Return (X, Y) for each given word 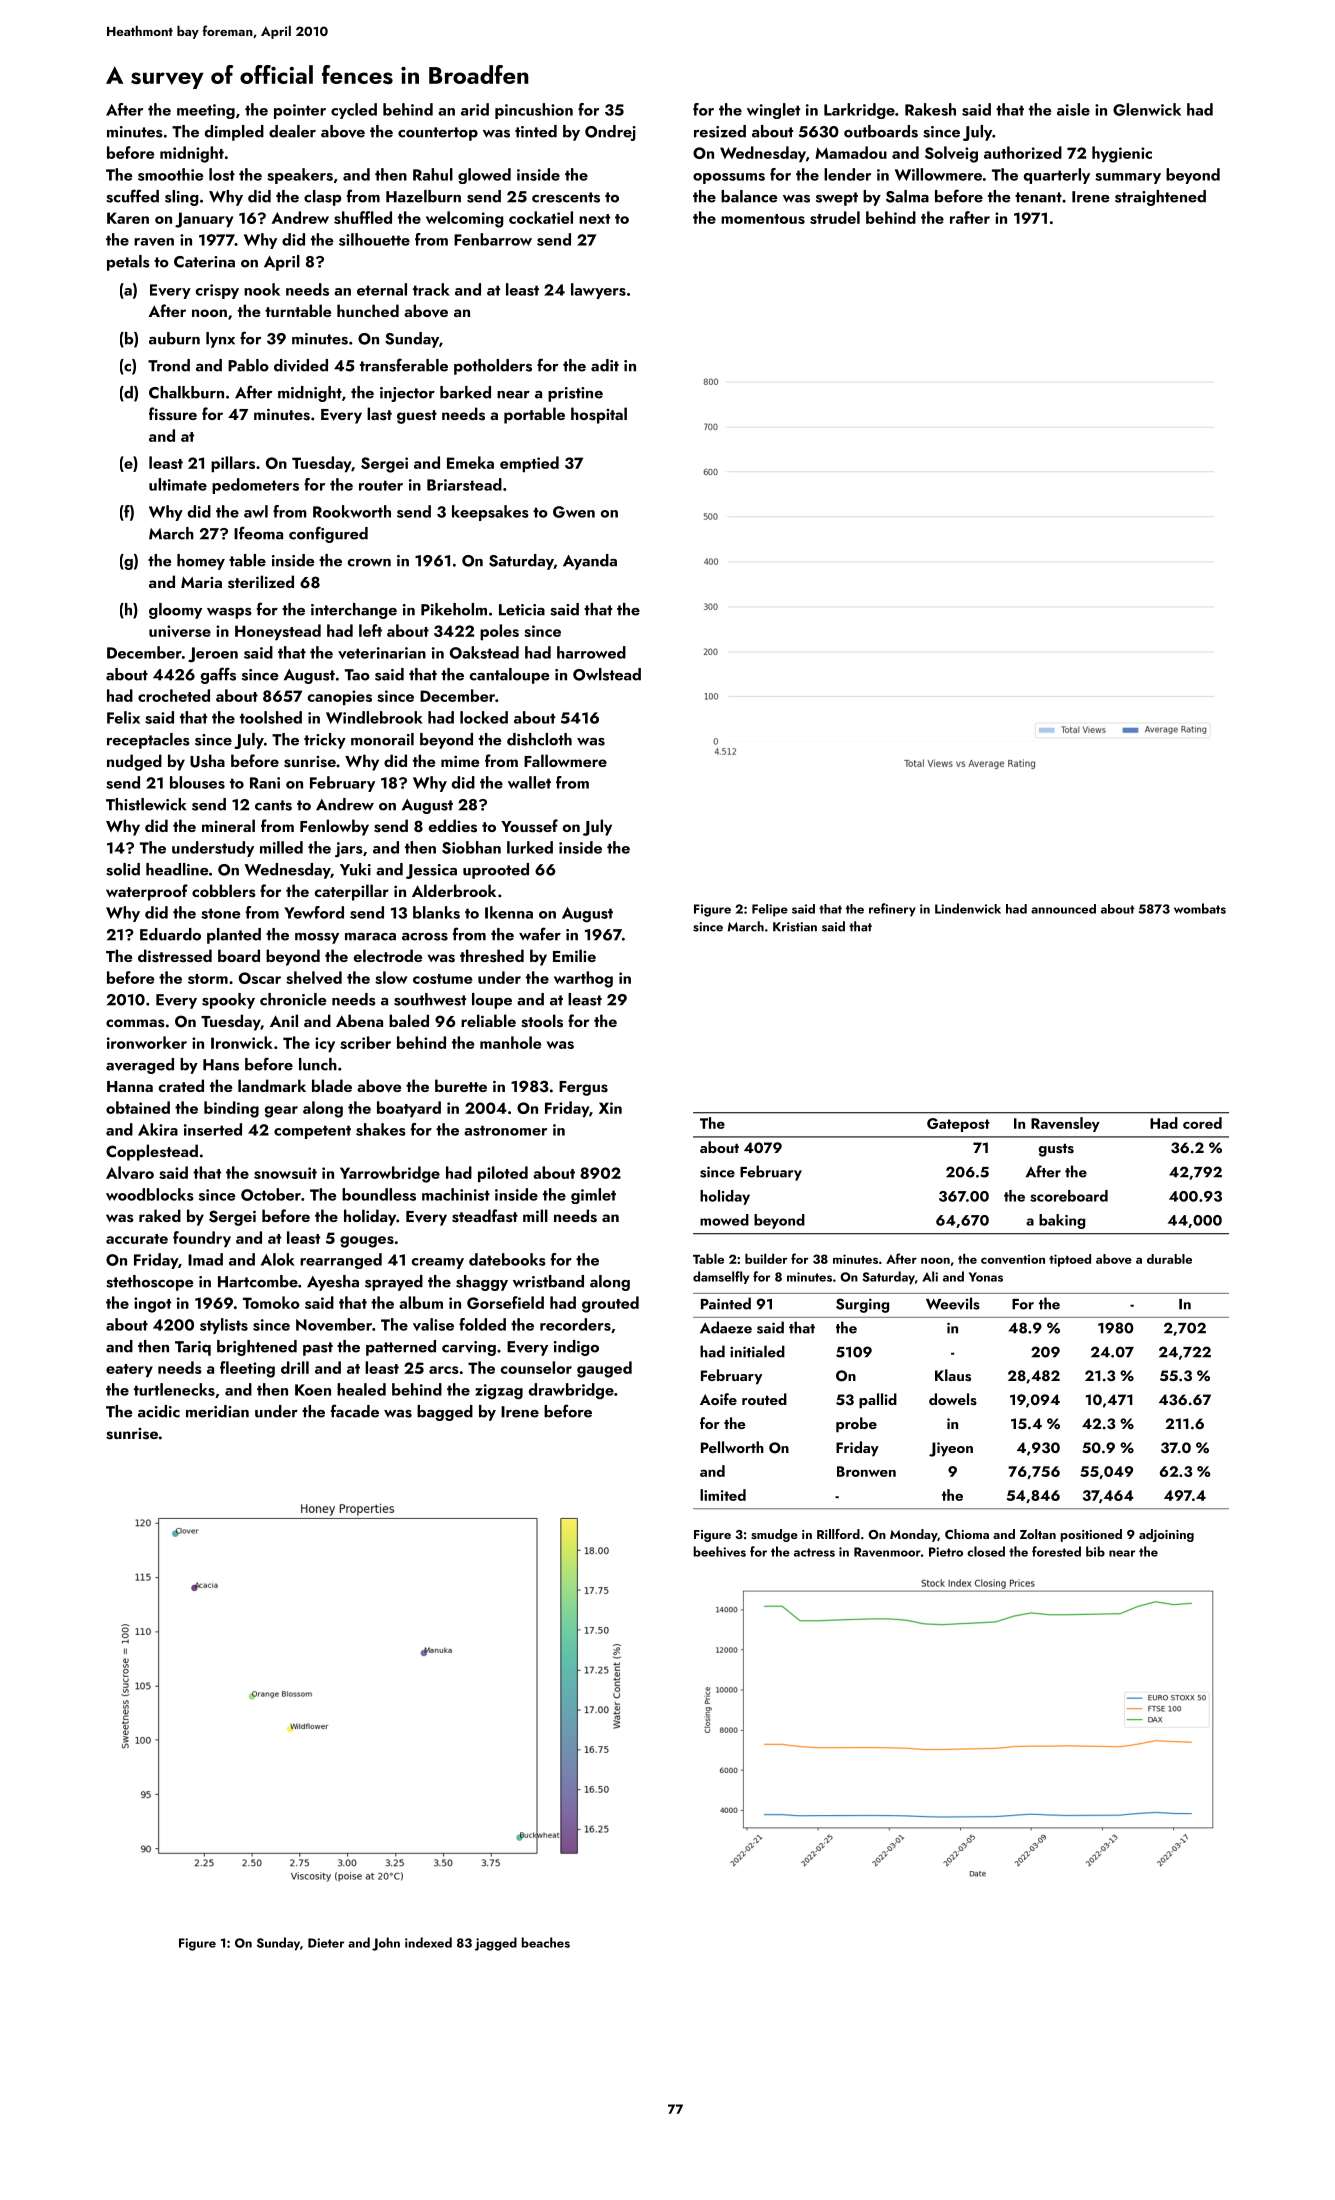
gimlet (593, 1196)
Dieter (326, 1943)
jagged (496, 1944)
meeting (206, 111)
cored (1202, 1123)
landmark (272, 1085)
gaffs (218, 675)
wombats (1200, 908)
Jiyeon (951, 1449)
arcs (444, 1370)
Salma (907, 196)
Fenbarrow (493, 239)
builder (766, 1258)
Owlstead (607, 674)
